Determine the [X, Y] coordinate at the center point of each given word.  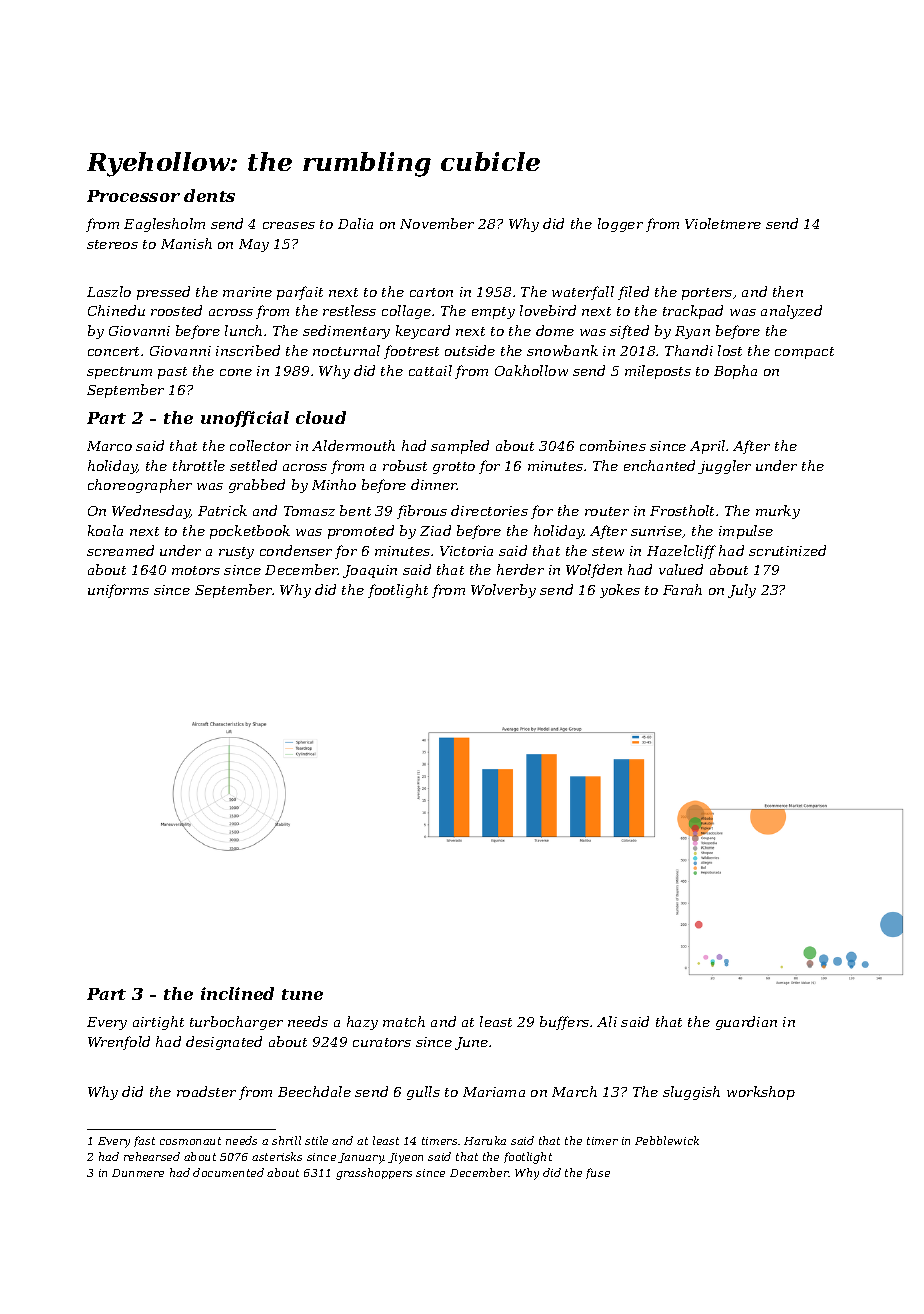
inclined [237, 993]
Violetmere [723, 223]
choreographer [140, 486]
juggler [724, 467]
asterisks [277, 1156]
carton [431, 292]
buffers [564, 1023]
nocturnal [346, 350]
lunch [243, 330]
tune [302, 994]
